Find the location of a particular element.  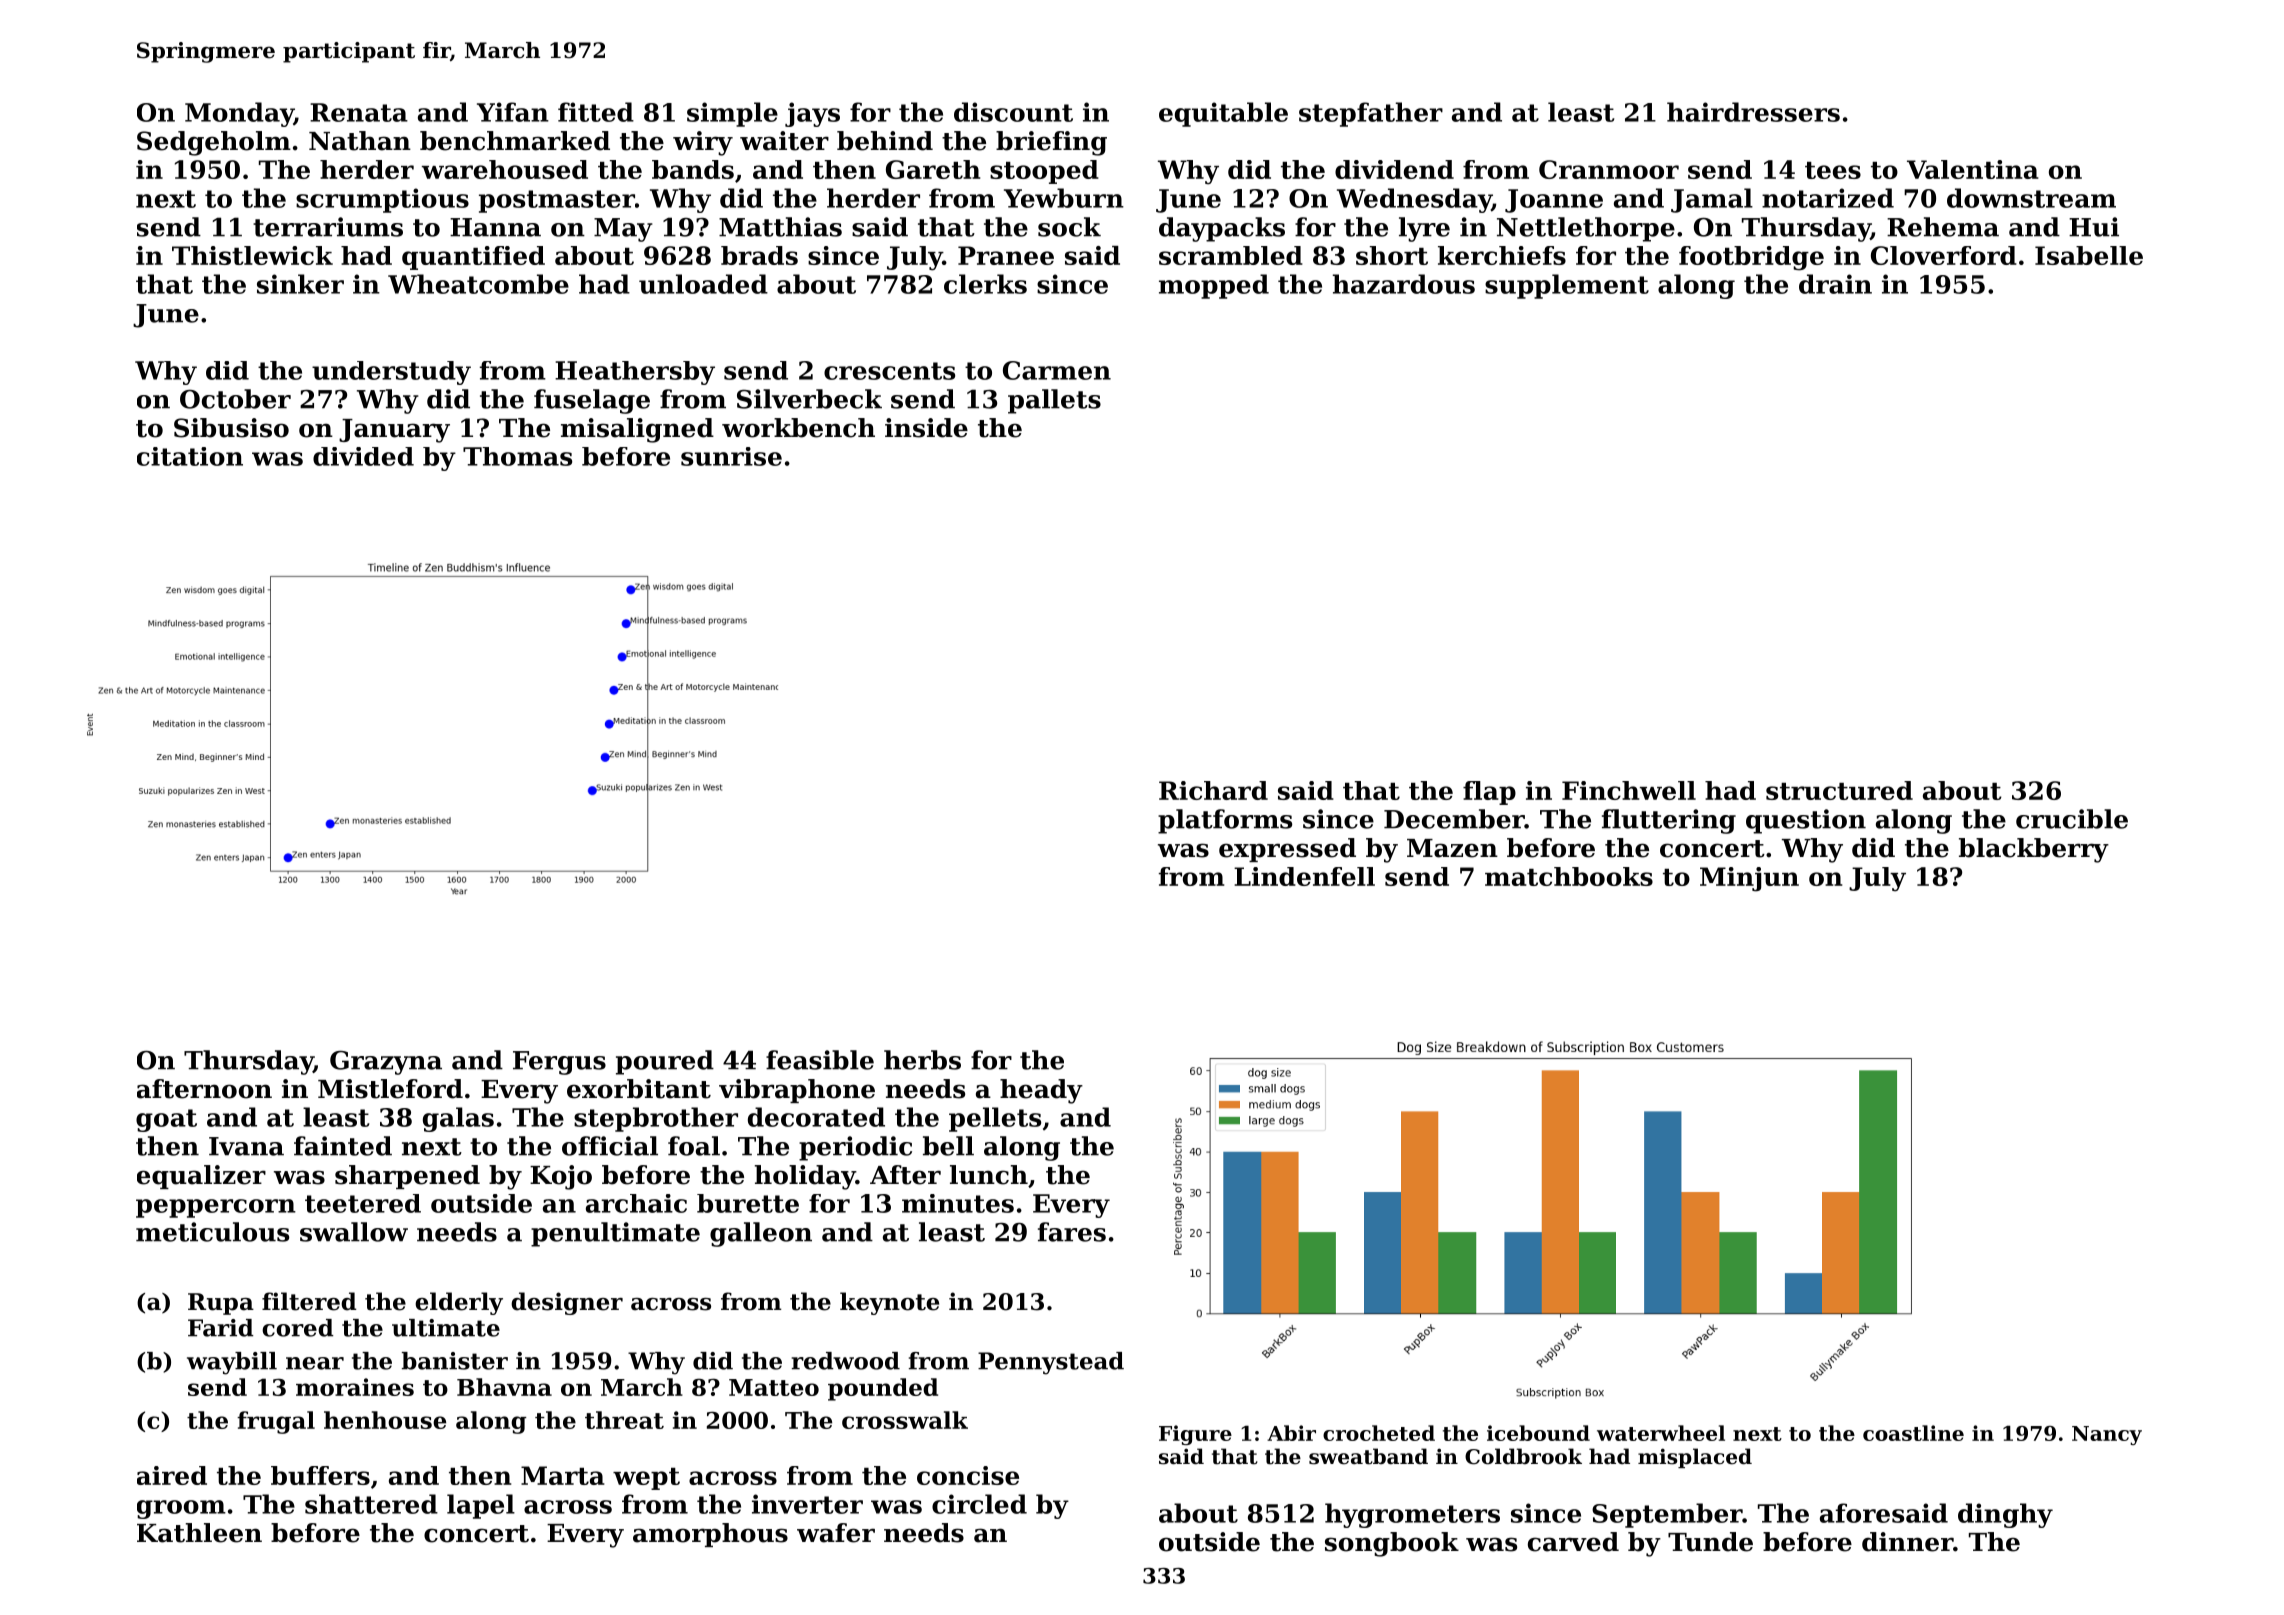

peppercorn is located at coordinates (216, 1208).
